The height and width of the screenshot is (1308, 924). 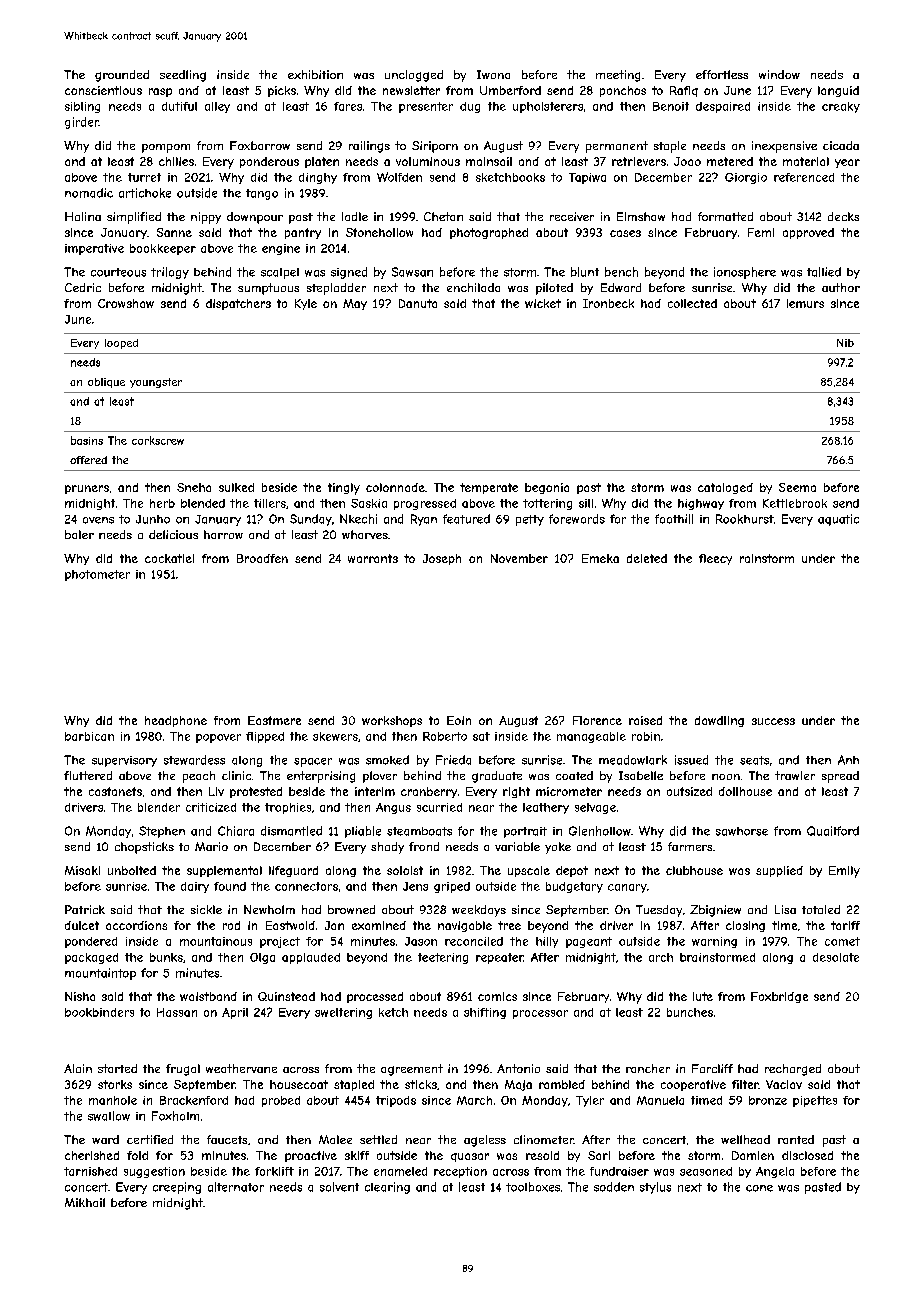 I want to click on Benoit, so click(x=671, y=106).
